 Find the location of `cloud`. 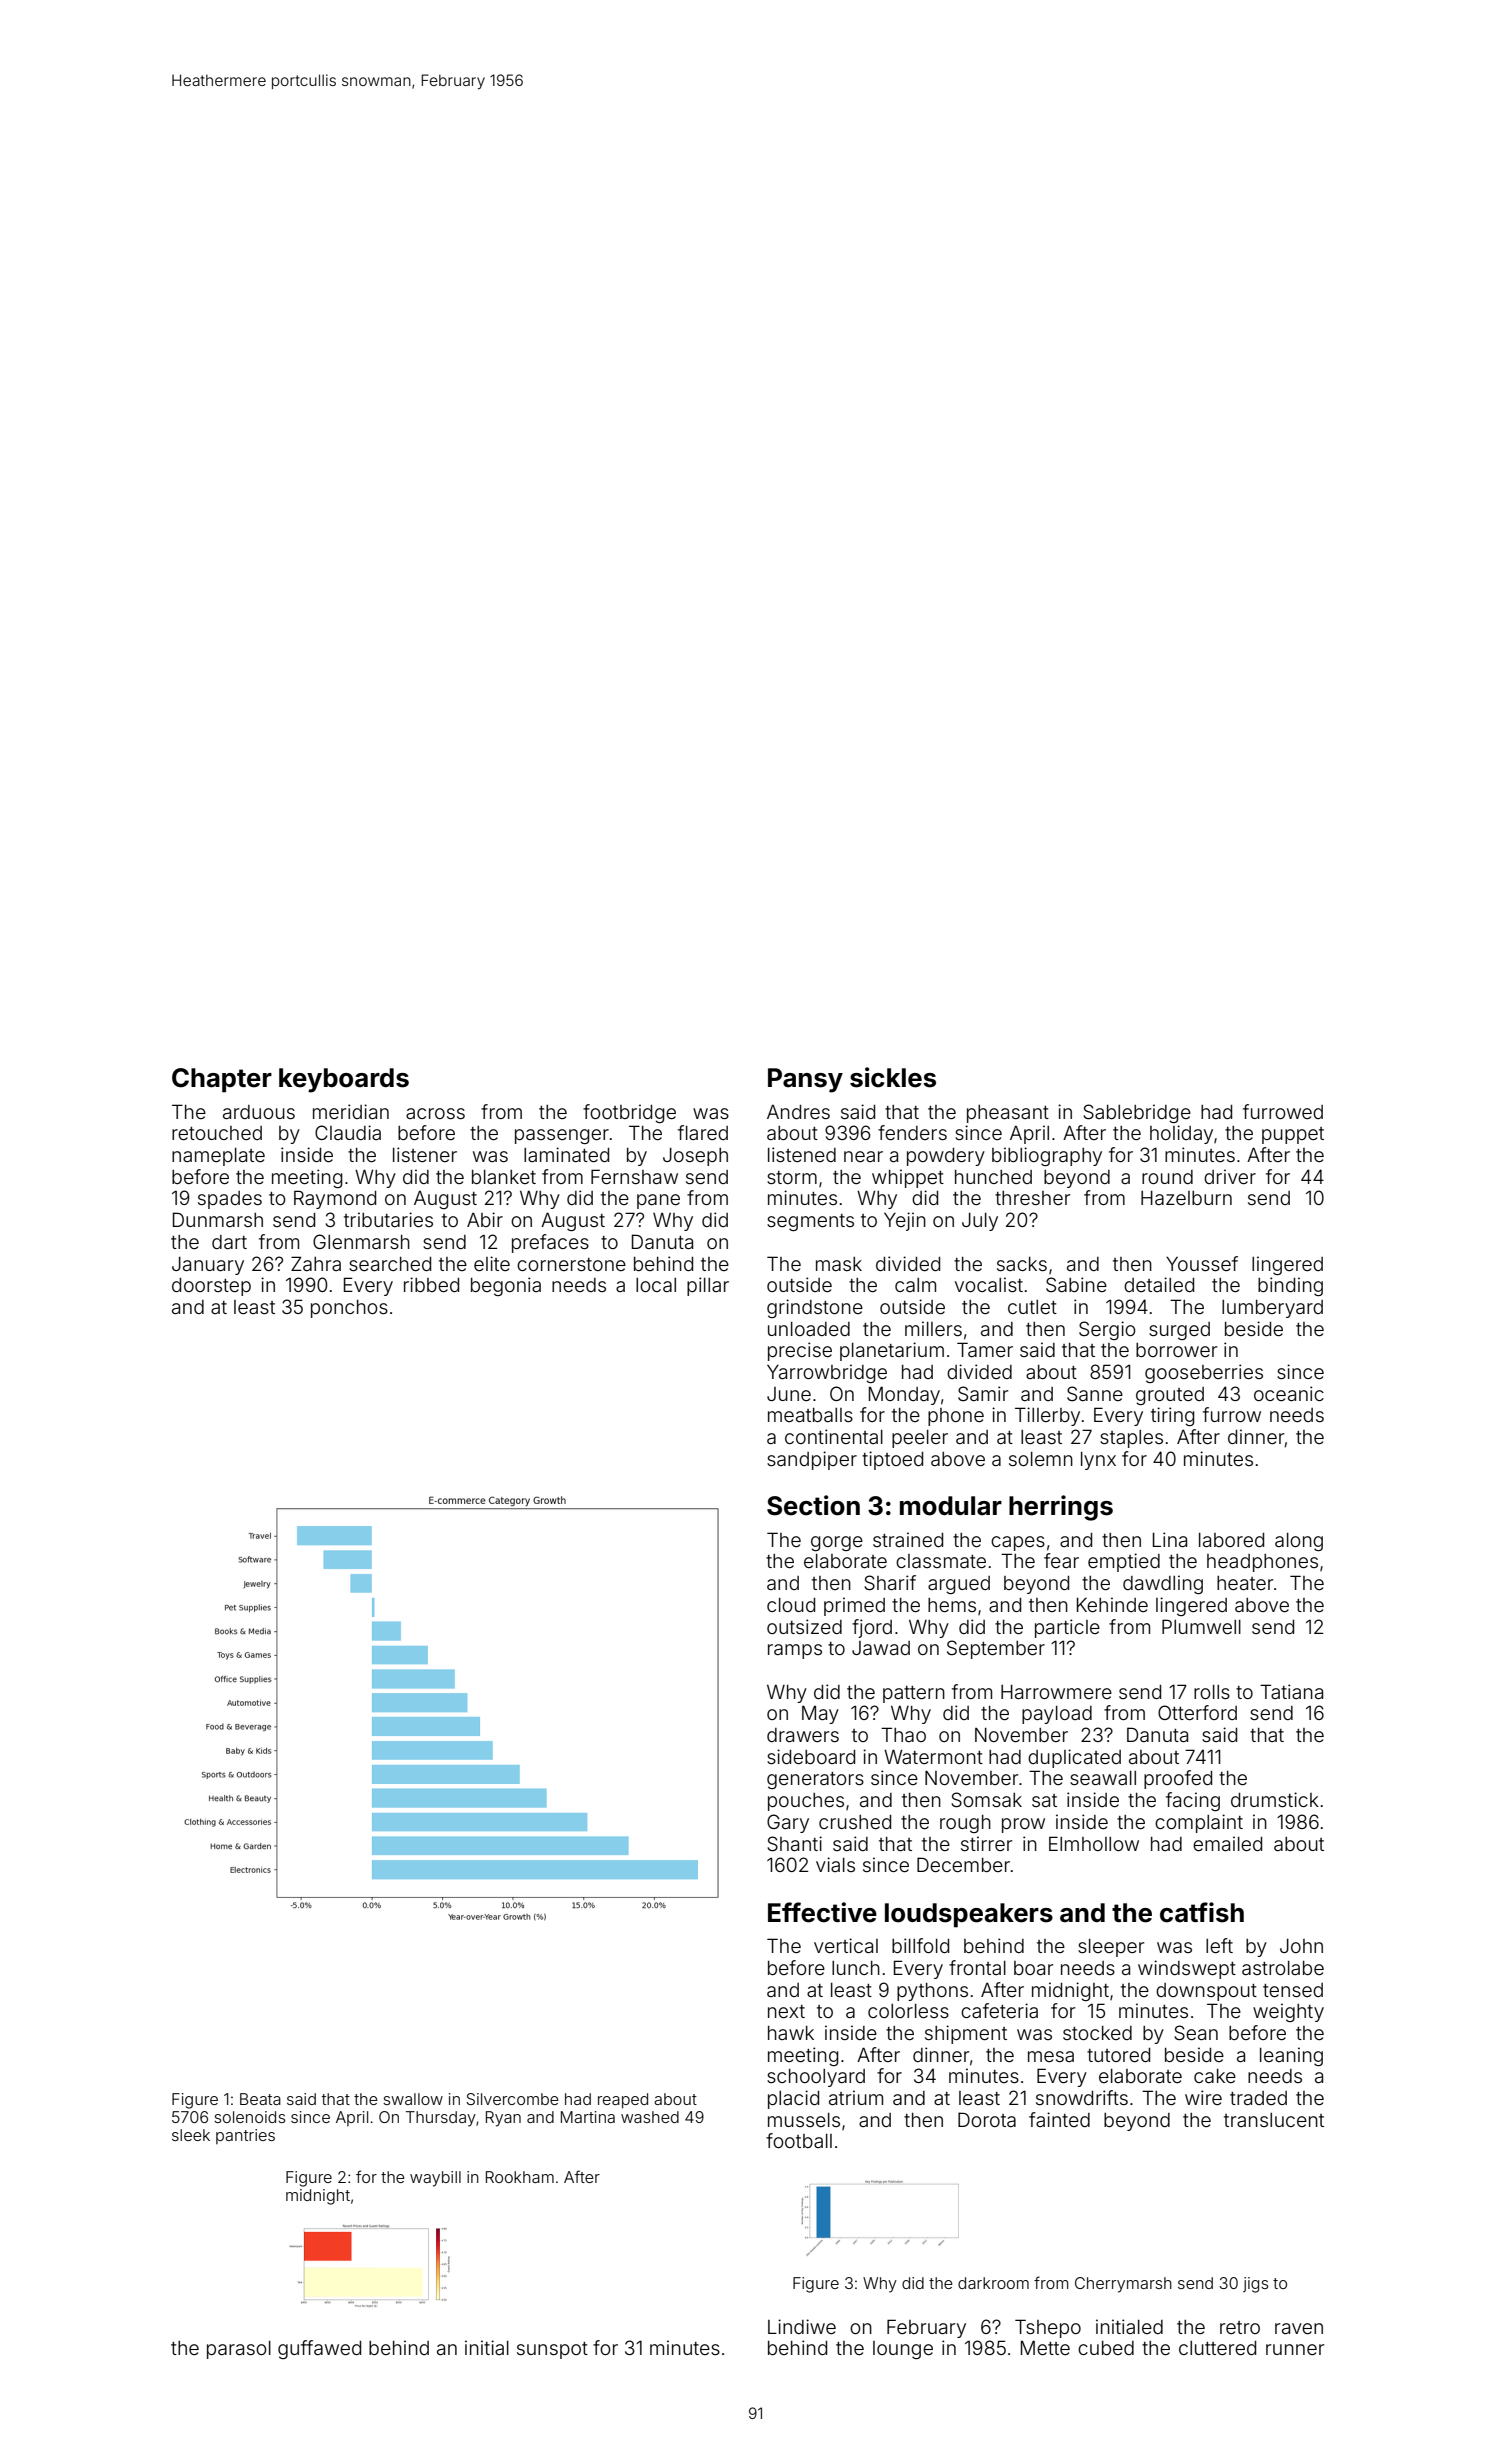

cloud is located at coordinates (791, 1605).
